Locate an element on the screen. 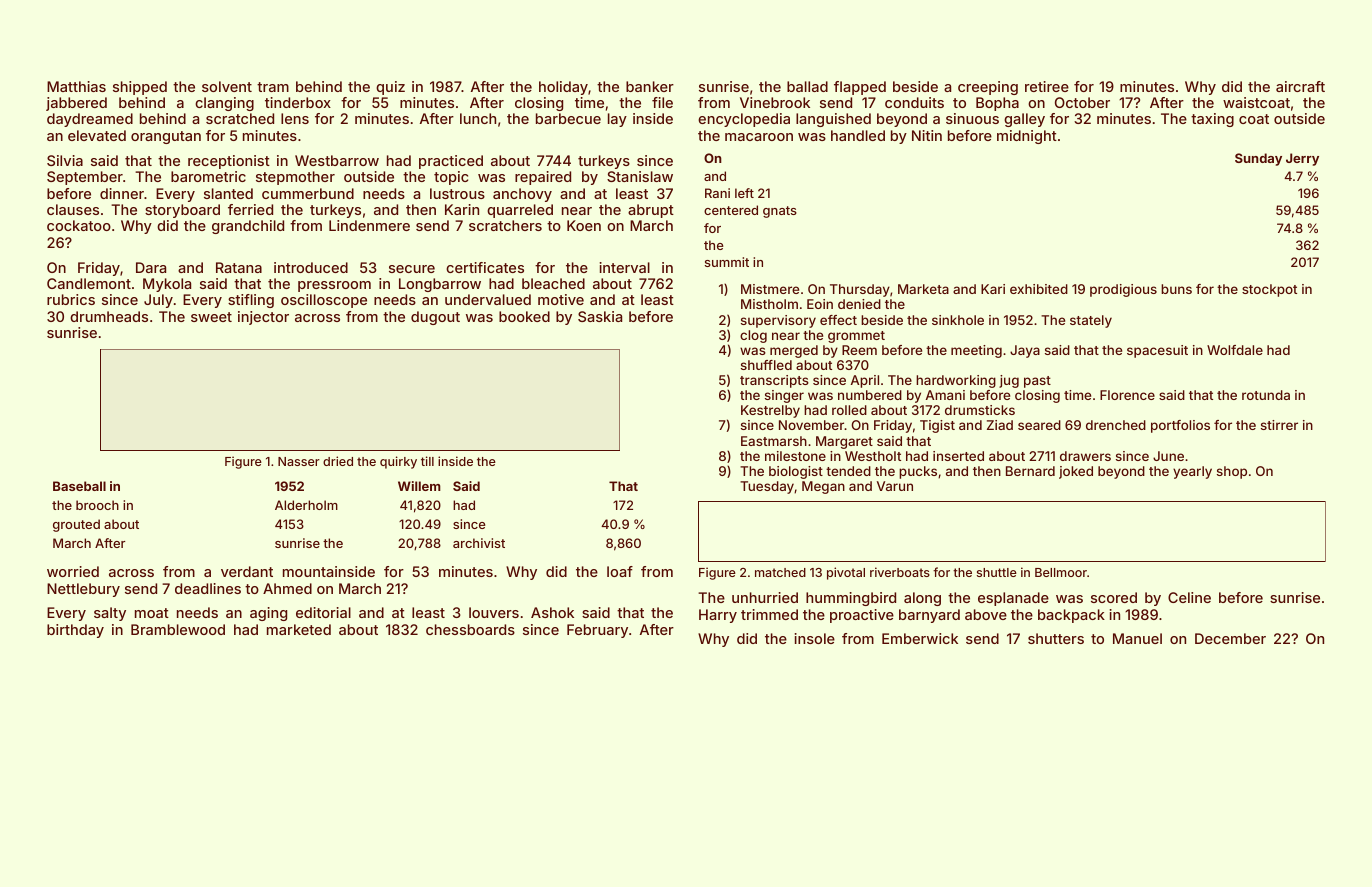 The image size is (1372, 887). shuffled is located at coordinates (766, 365).
